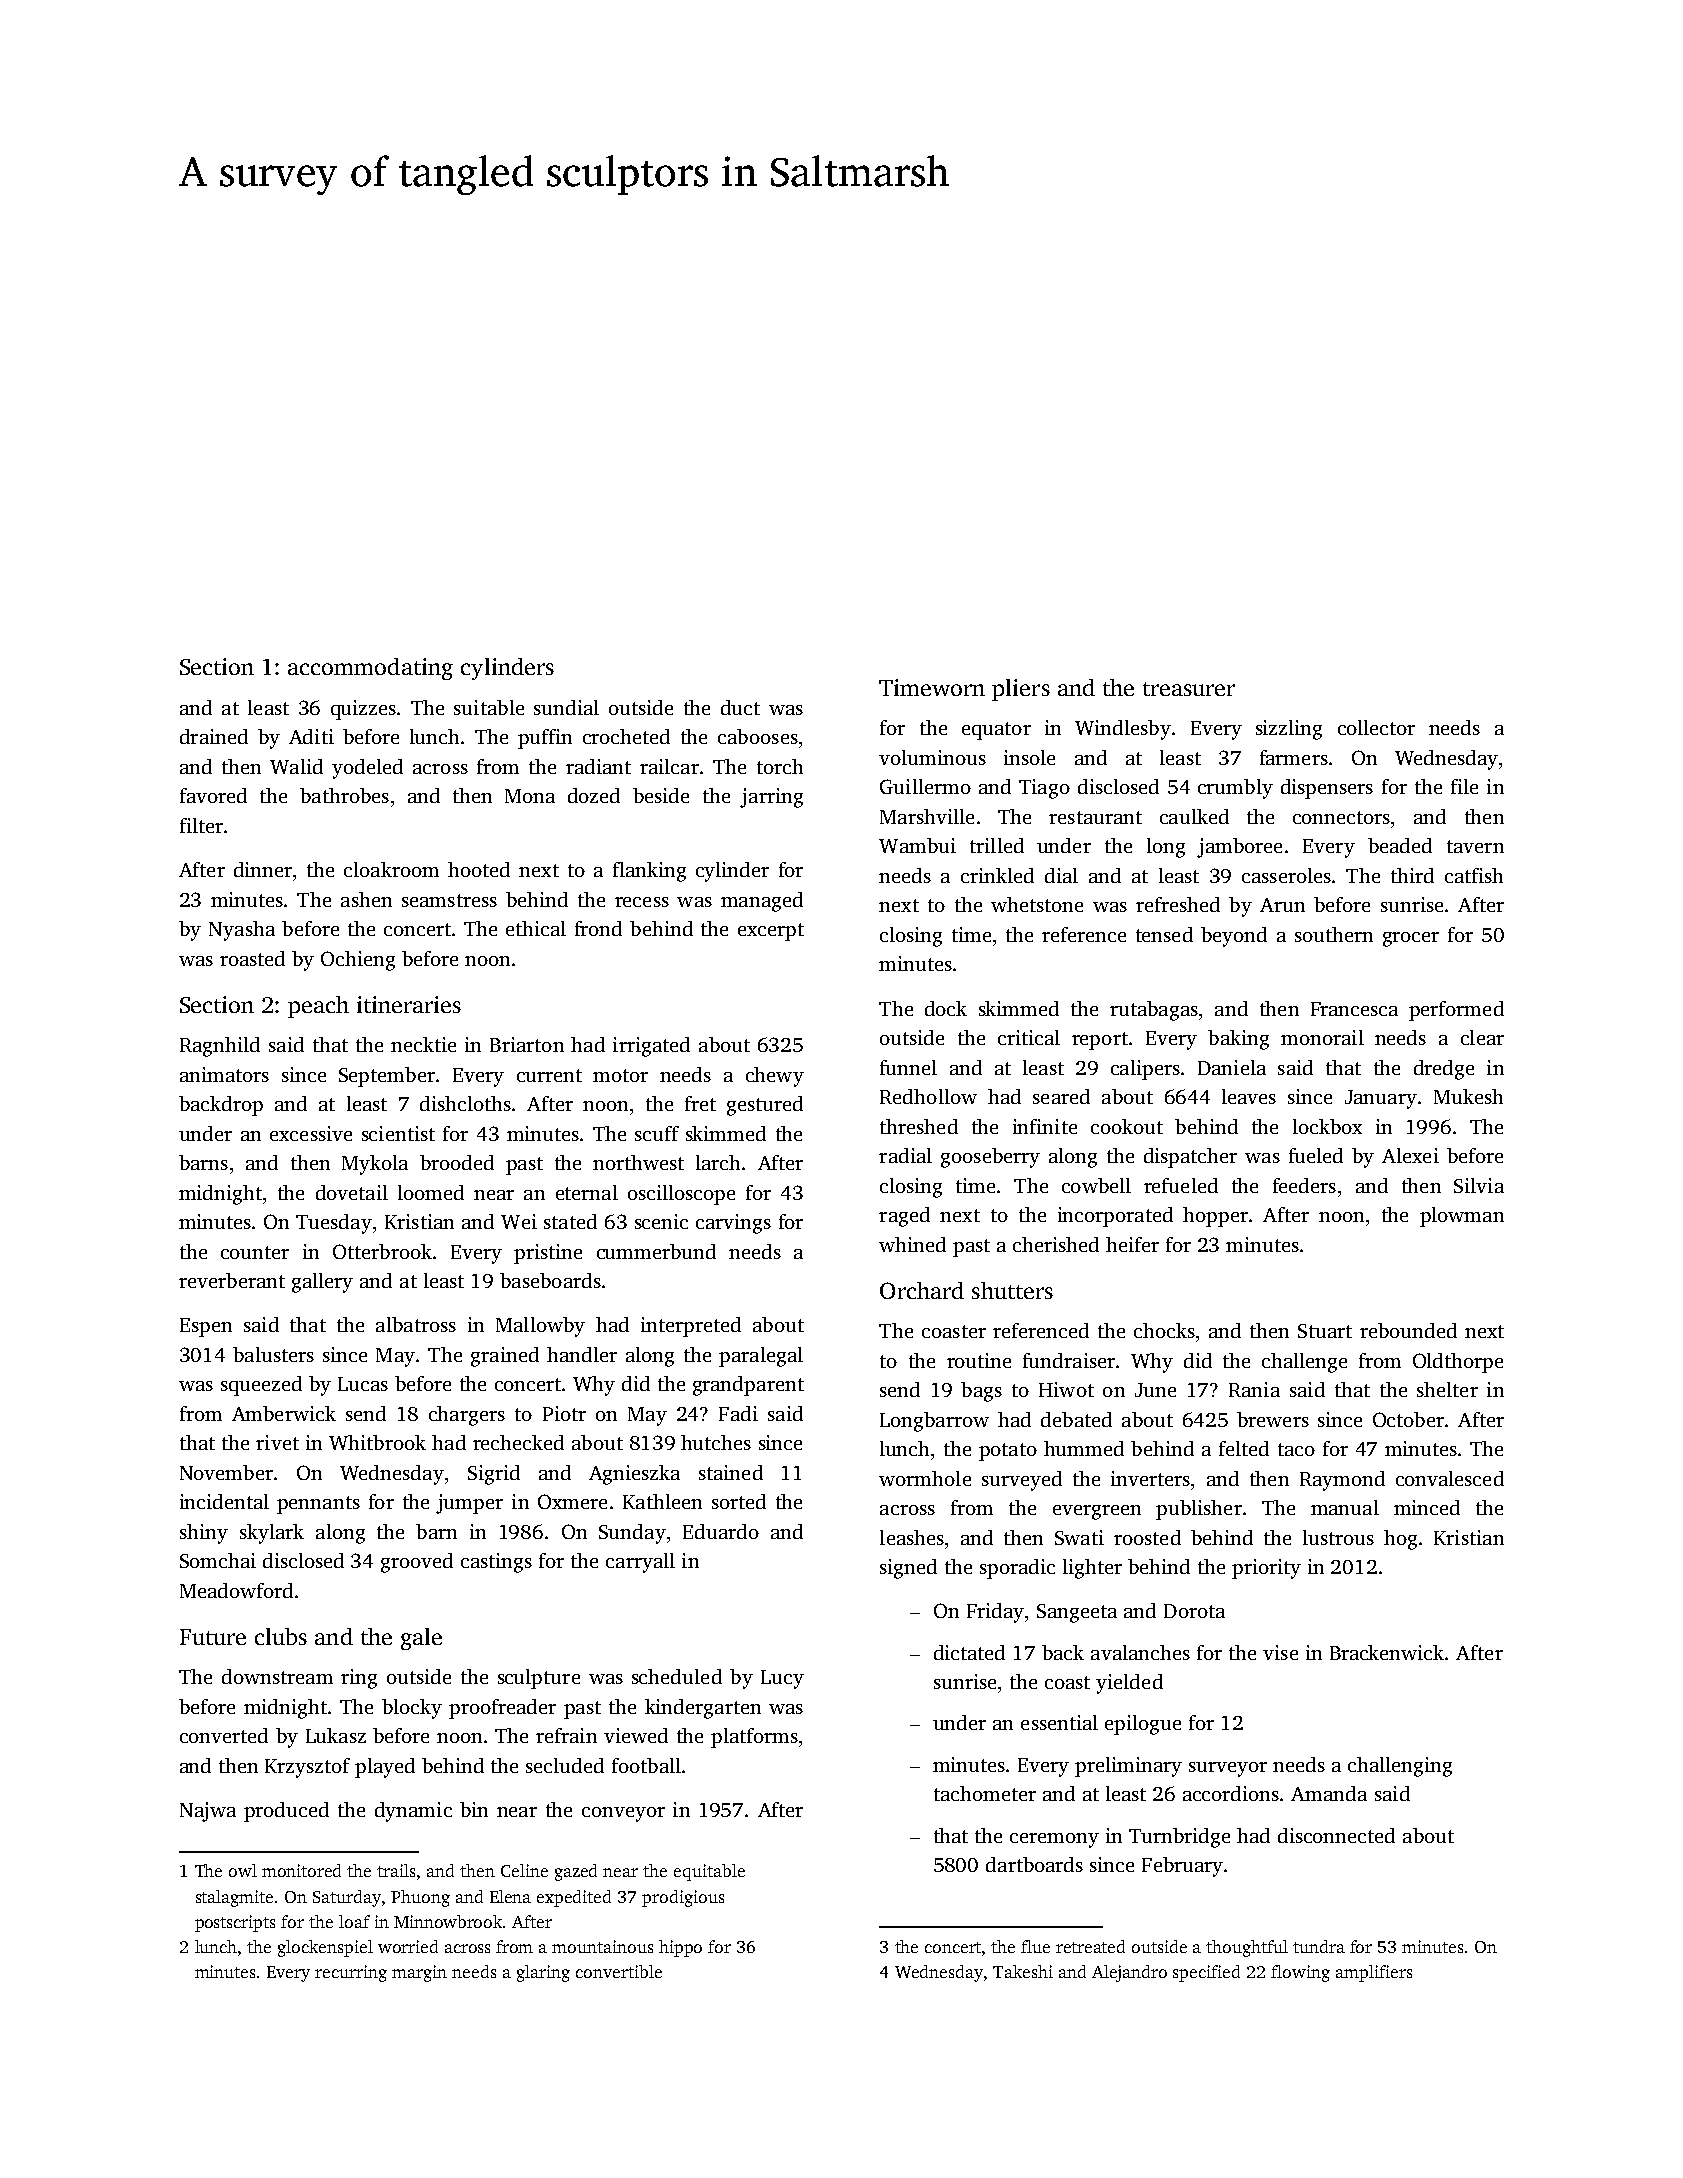  Describe the element at coordinates (1189, 689) in the image. I see `treasurer` at that location.
